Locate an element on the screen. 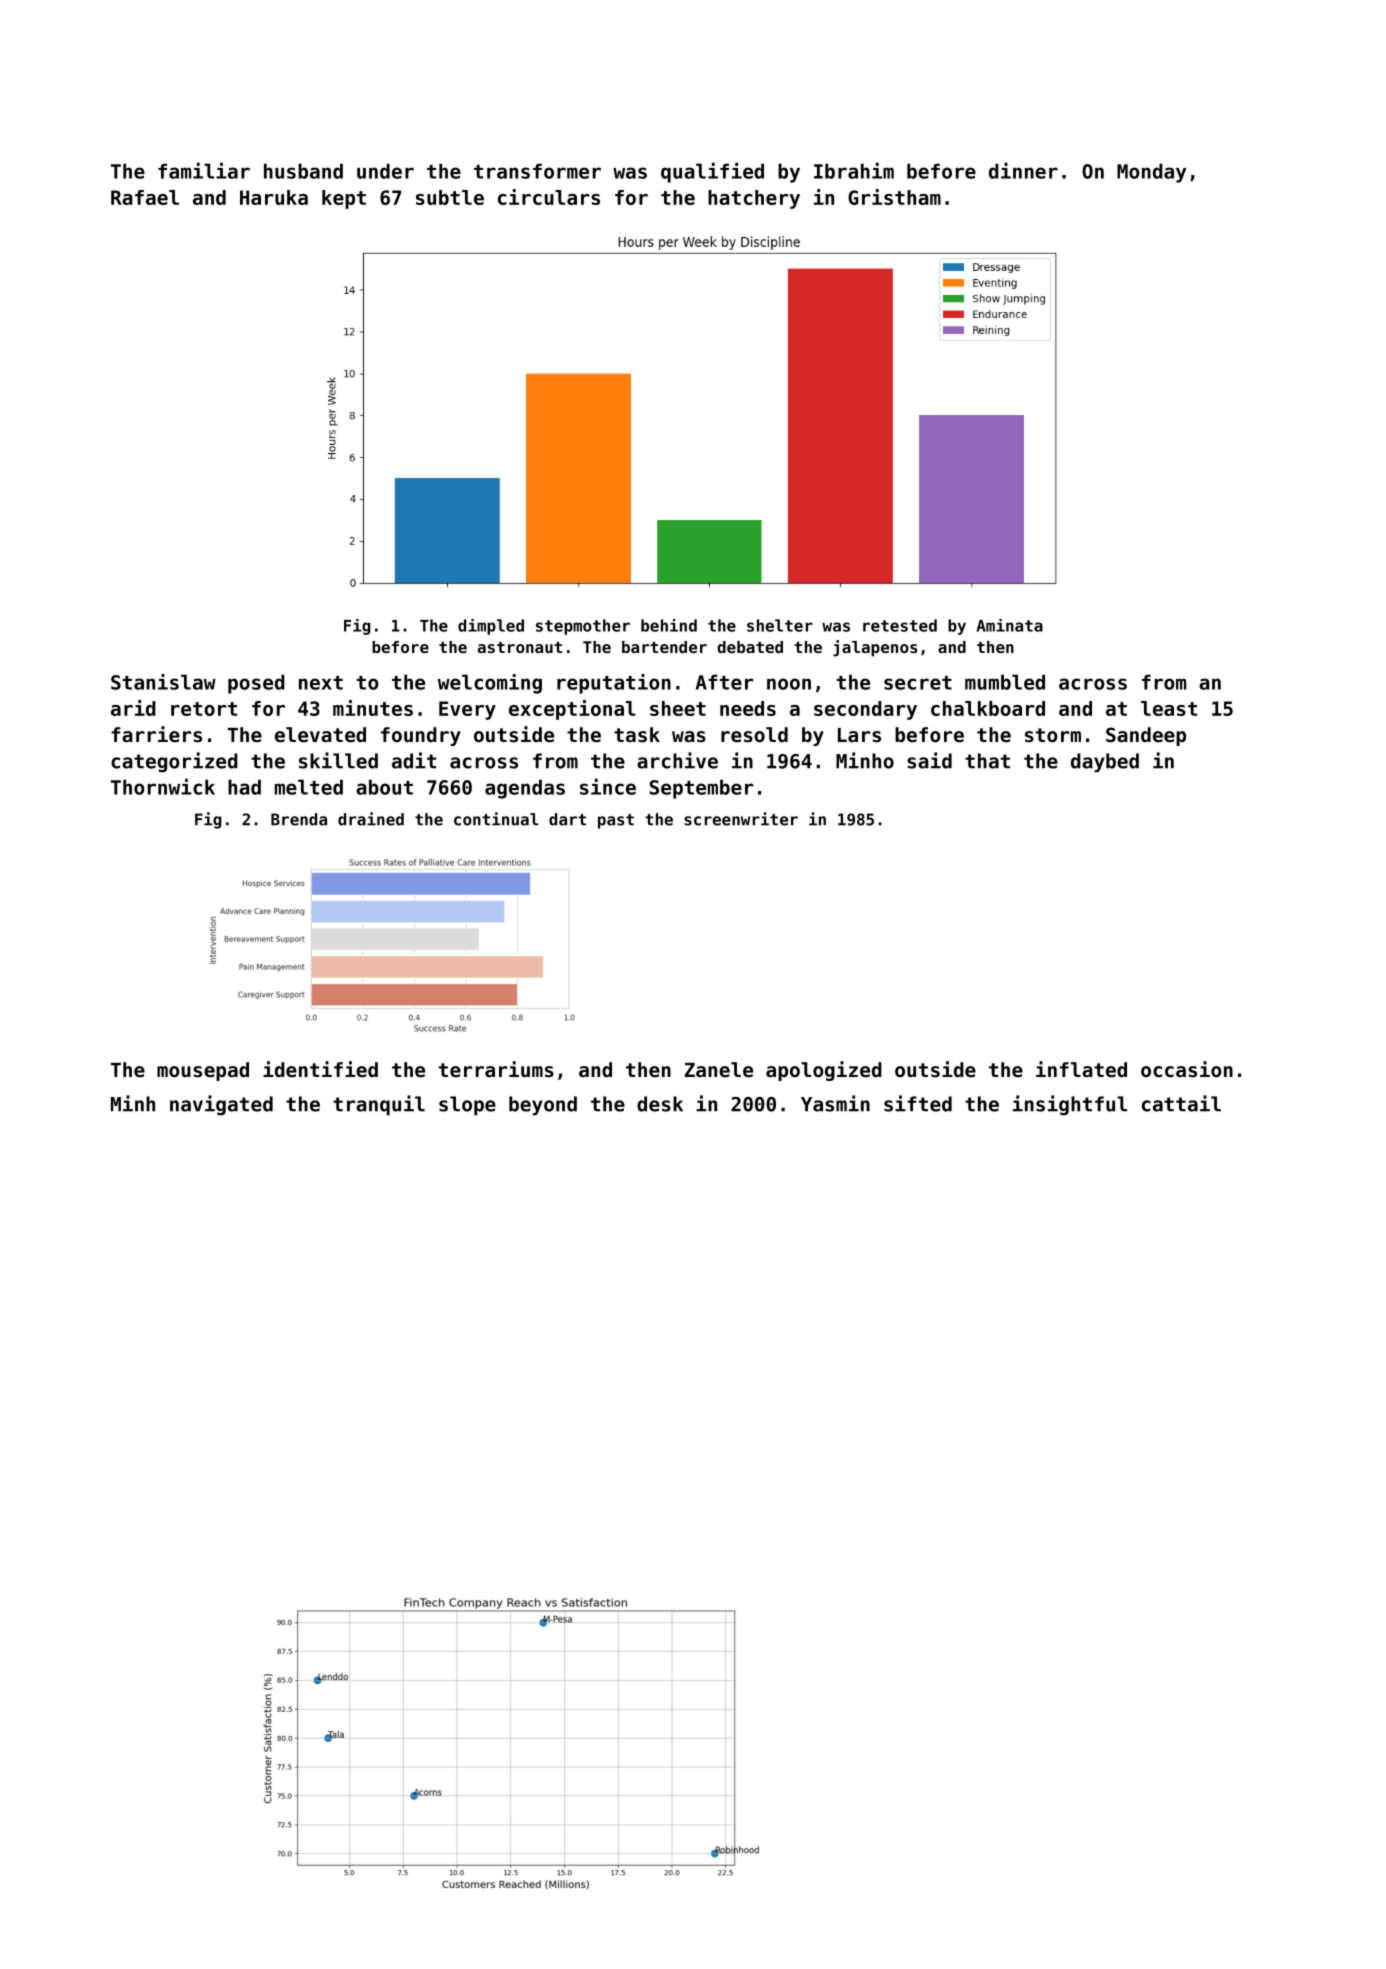 This screenshot has width=1386, height=1969. retested is located at coordinates (900, 625).
